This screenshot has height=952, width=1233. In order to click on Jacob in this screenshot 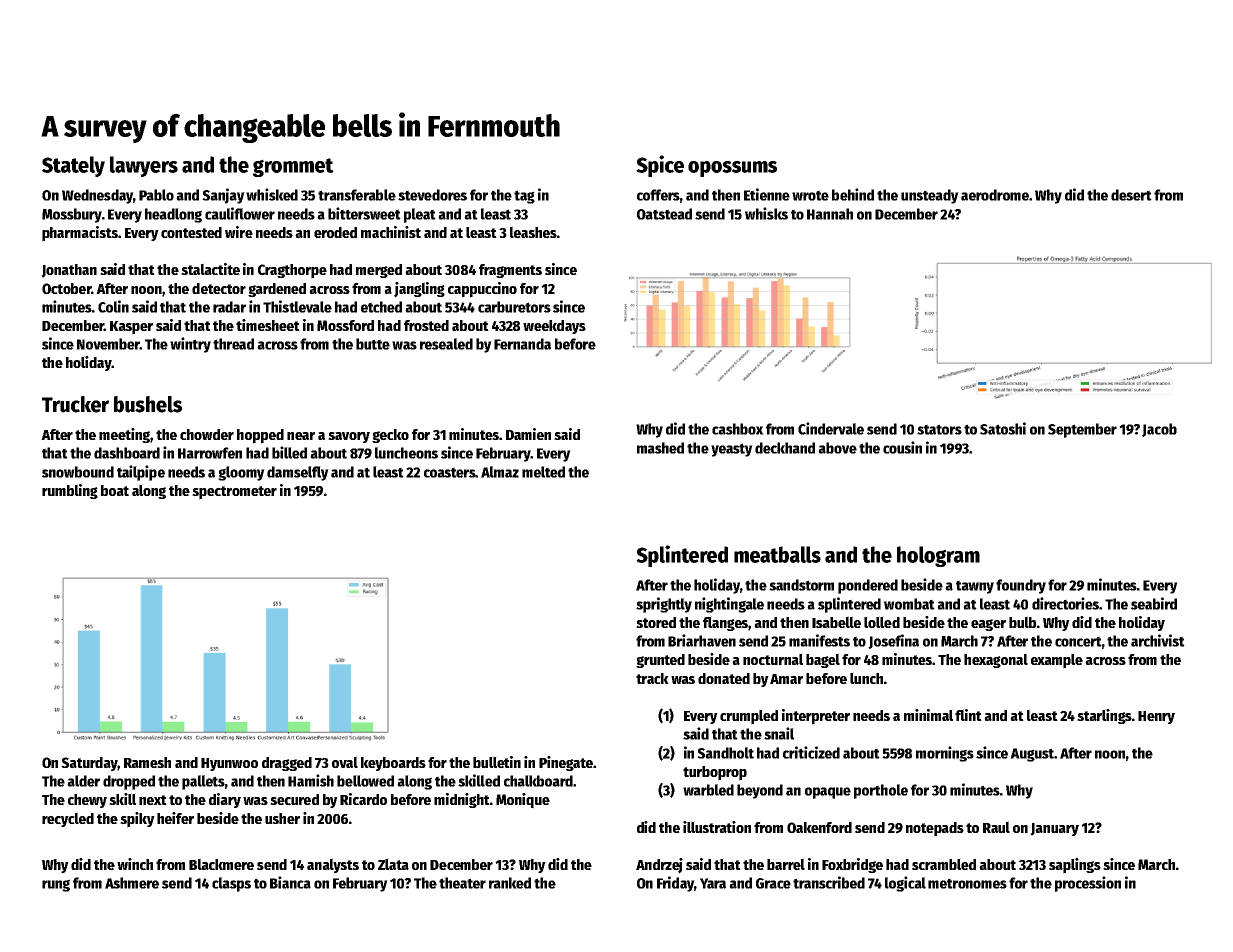, I will do `click(1159, 430)`.
